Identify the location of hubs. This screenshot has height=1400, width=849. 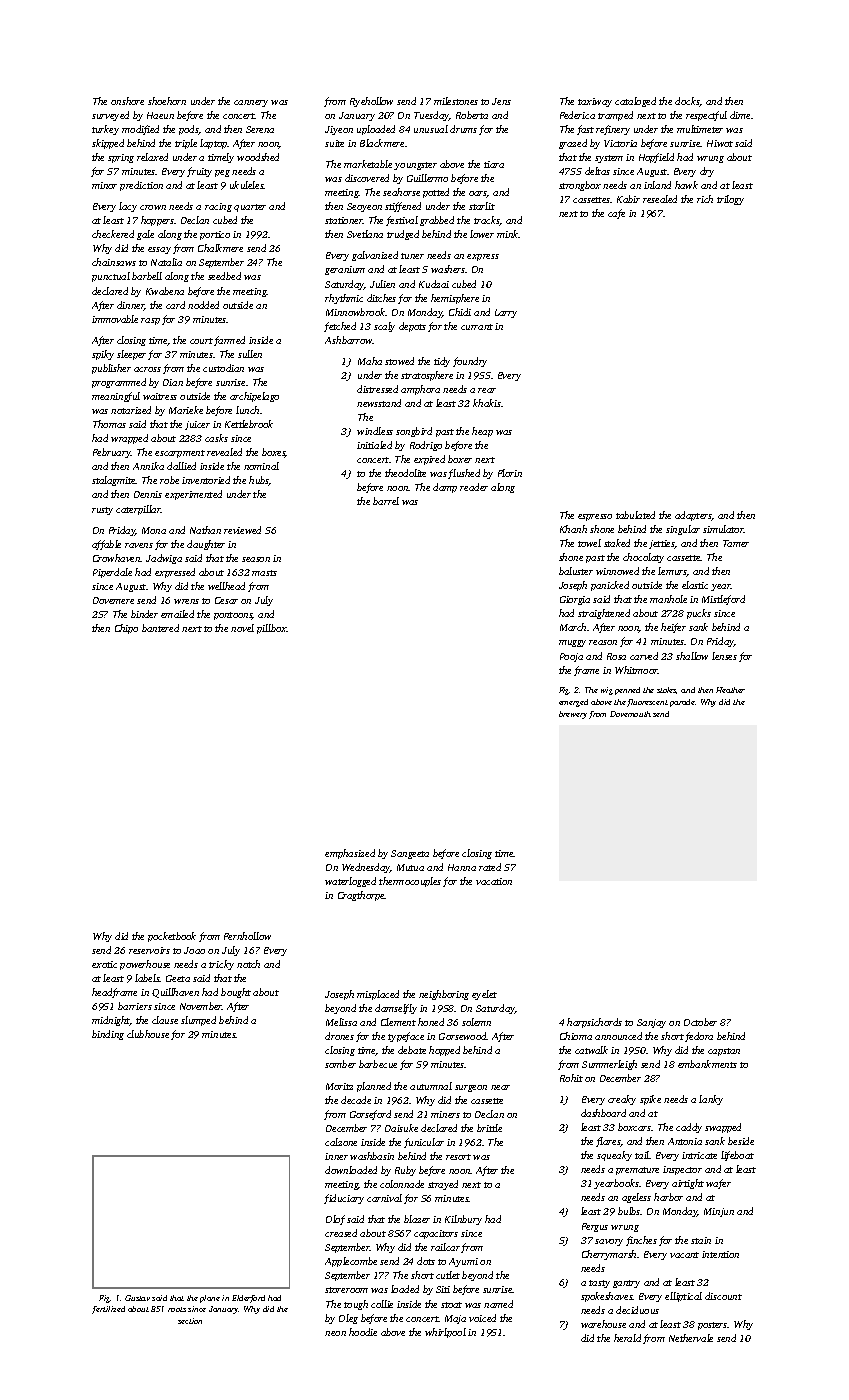
(259, 481).
